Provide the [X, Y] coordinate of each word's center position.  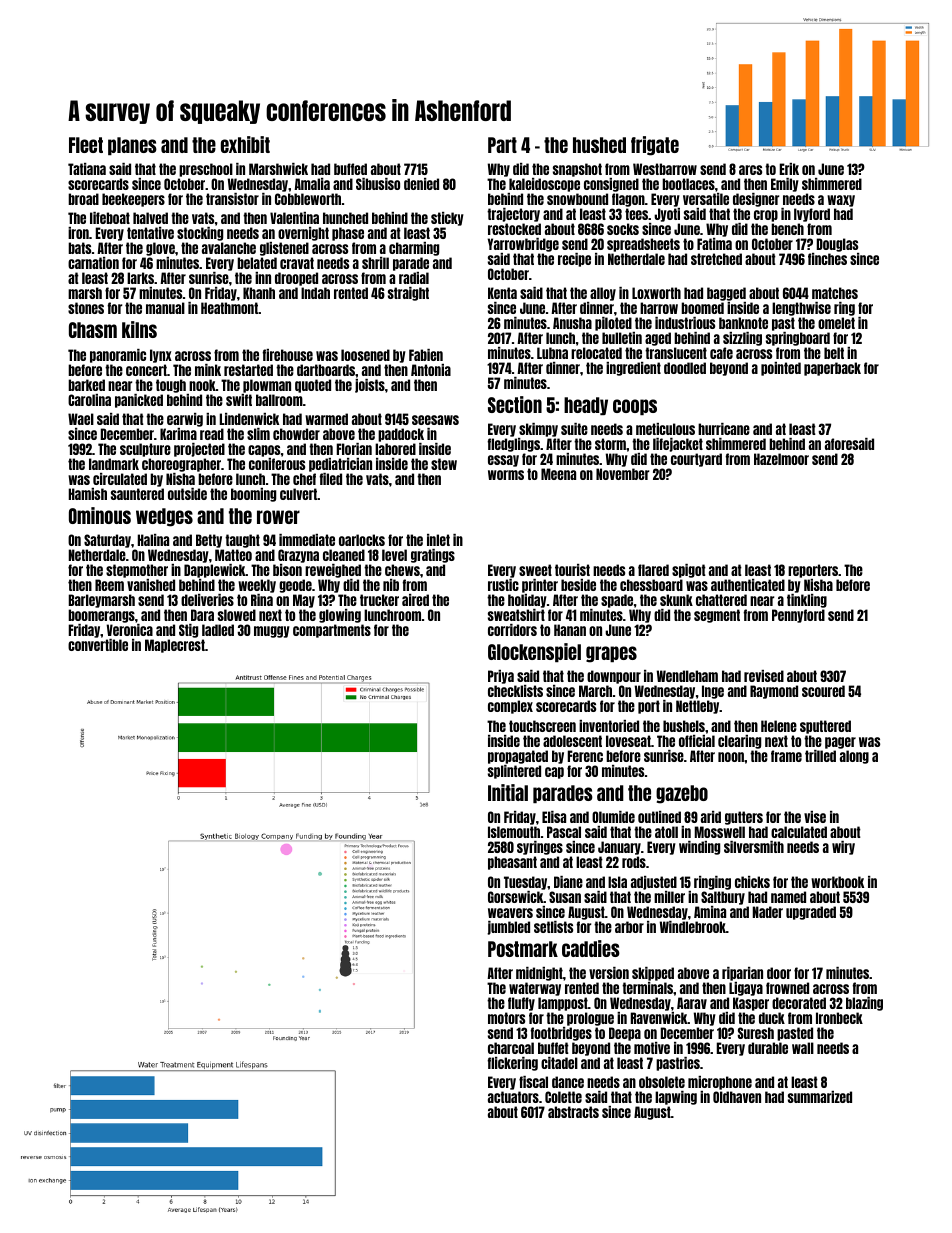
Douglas [837, 245]
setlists [553, 927]
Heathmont [229, 308]
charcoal [511, 1048]
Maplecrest [175, 646]
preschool [206, 170]
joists [370, 386]
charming [414, 249]
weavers [510, 913]
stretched [716, 259]
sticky [447, 219]
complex [510, 707]
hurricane [724, 429]
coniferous [277, 464]
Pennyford [798, 616]
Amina [710, 912]
